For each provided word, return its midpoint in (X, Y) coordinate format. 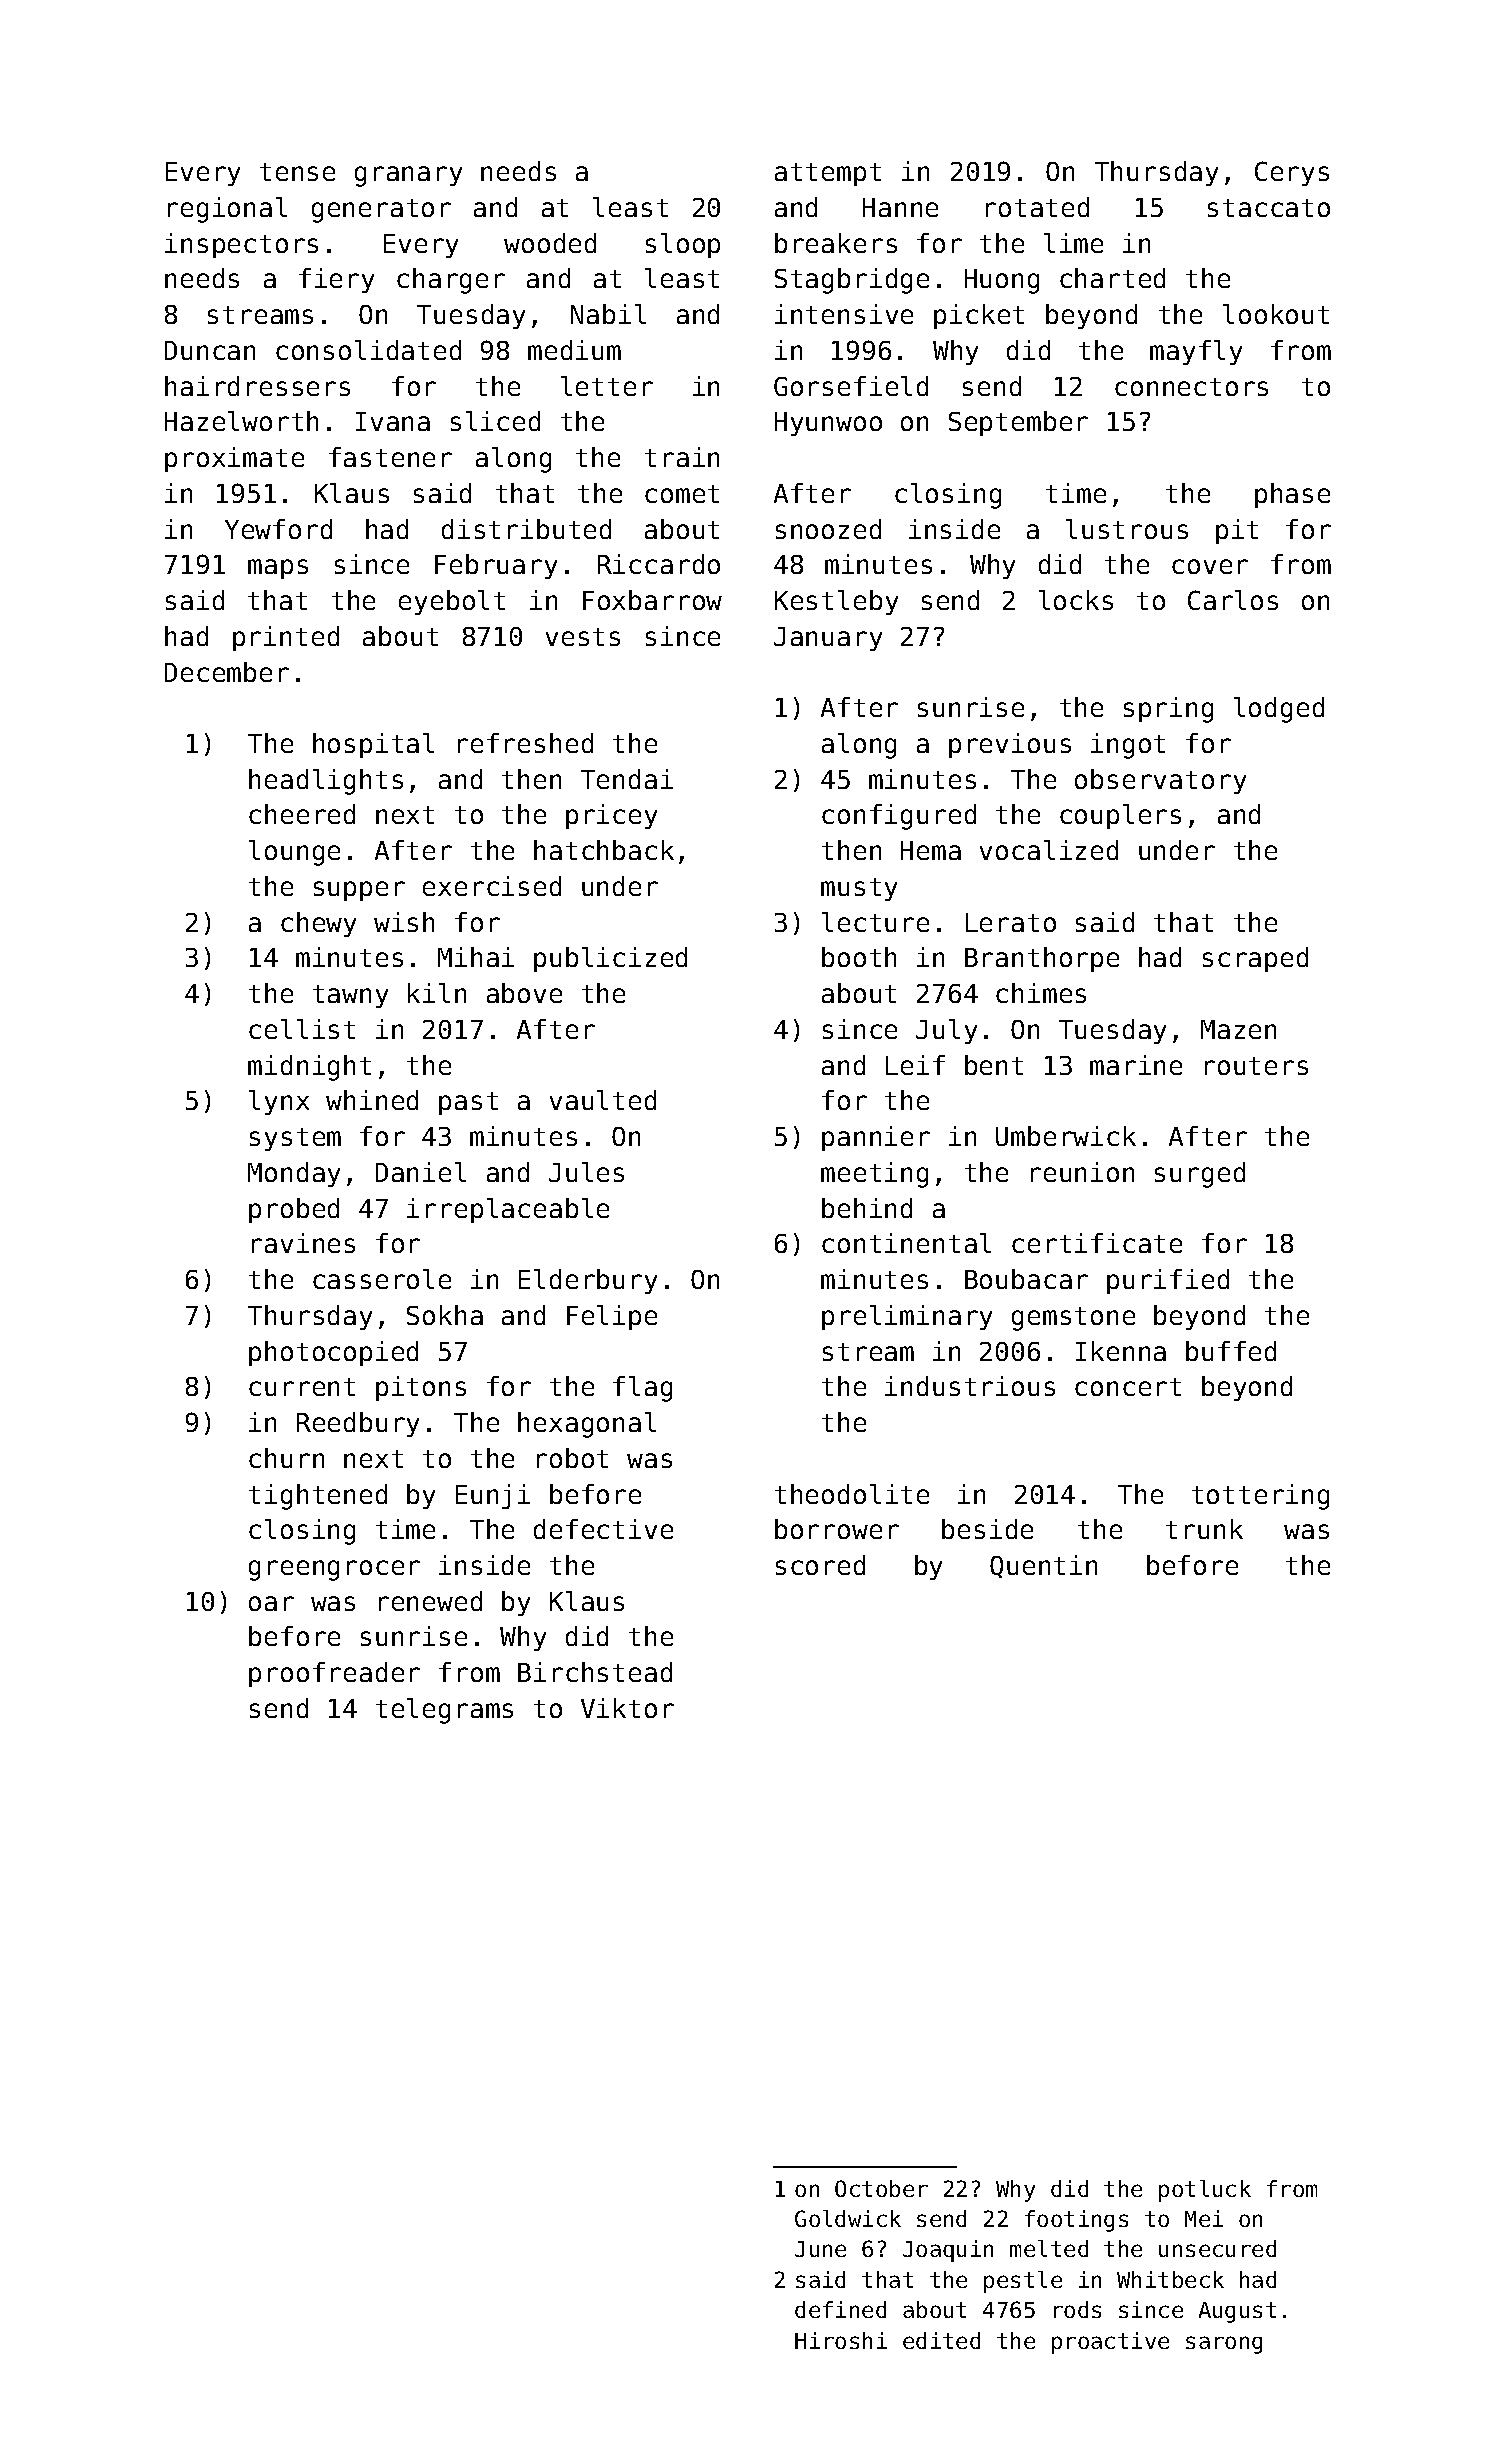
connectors (1191, 387)
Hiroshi (841, 2340)
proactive (1110, 2343)
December (227, 672)
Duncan (210, 350)
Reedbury (358, 1424)
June (820, 2249)
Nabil (608, 314)
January (828, 639)
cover (1210, 566)
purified (1168, 1281)
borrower (837, 1529)
